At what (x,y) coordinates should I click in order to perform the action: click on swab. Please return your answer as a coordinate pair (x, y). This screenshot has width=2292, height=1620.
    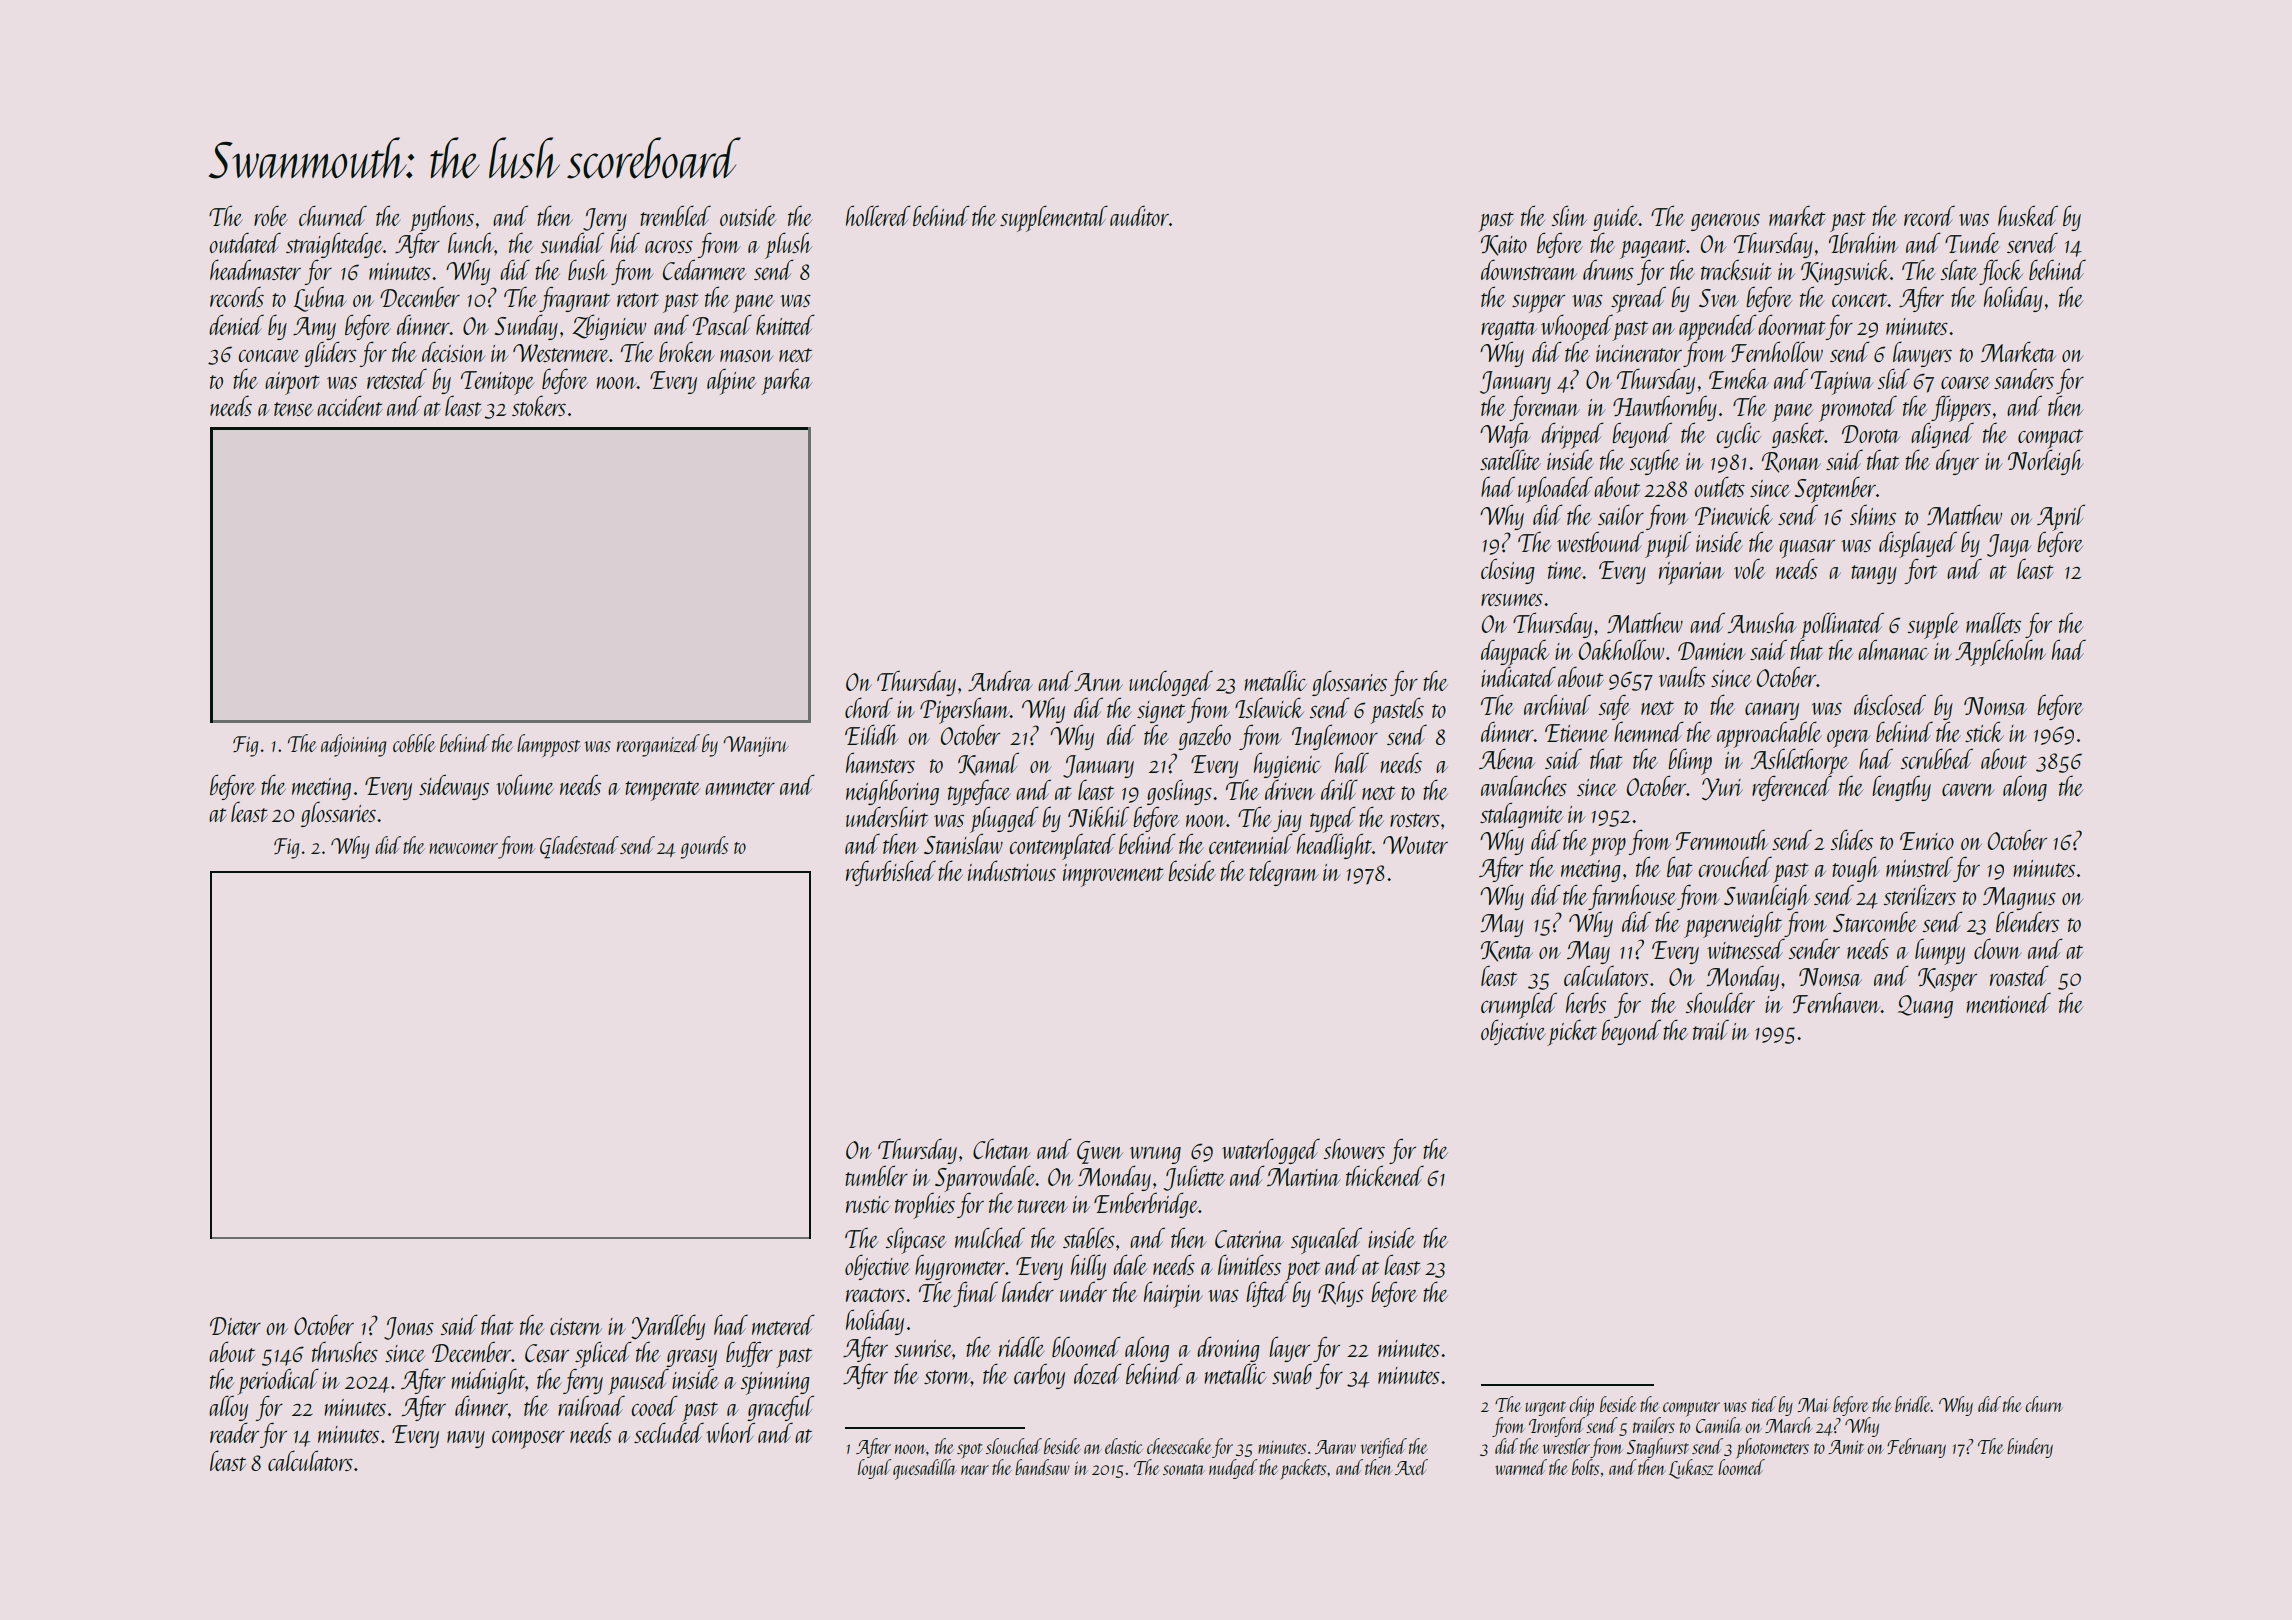
    Looking at the image, I should click on (1292, 1373).
